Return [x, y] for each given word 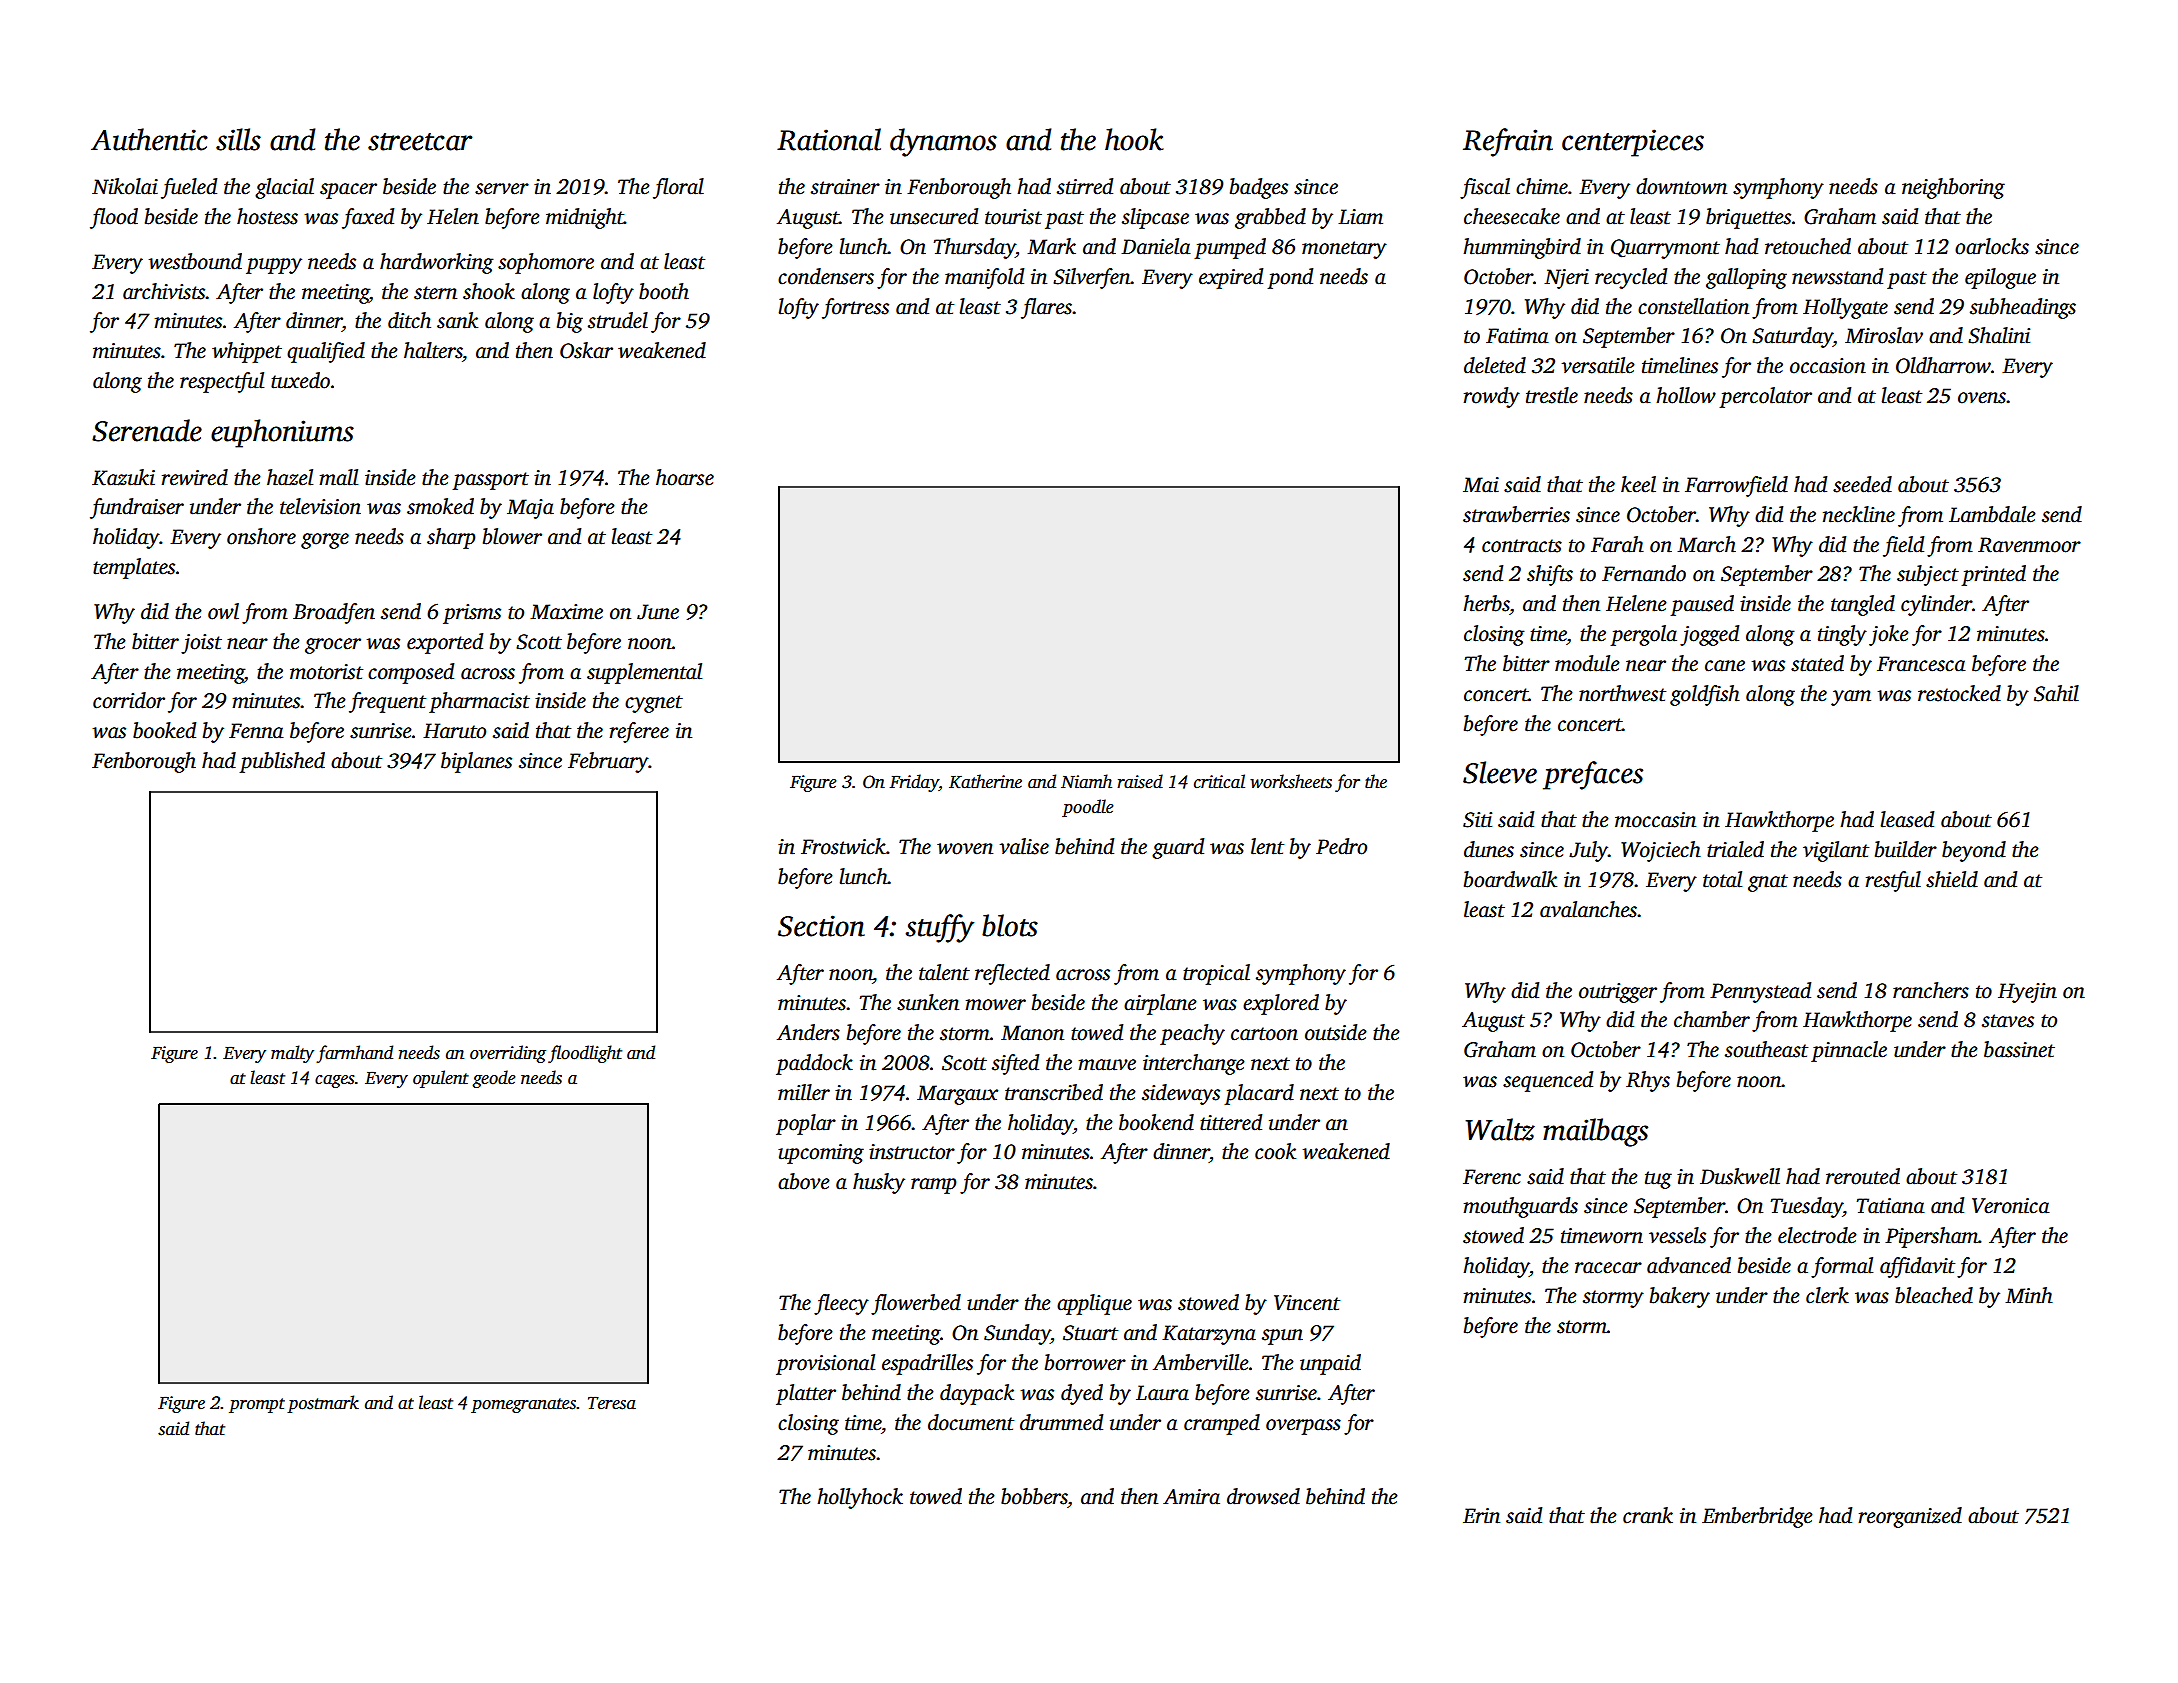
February [608, 762]
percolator [1765, 397]
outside [1336, 1032]
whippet [247, 352]
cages [335, 1081]
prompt [257, 1405]
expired [1231, 278]
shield [1952, 879]
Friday [914, 783]
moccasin [1655, 820]
